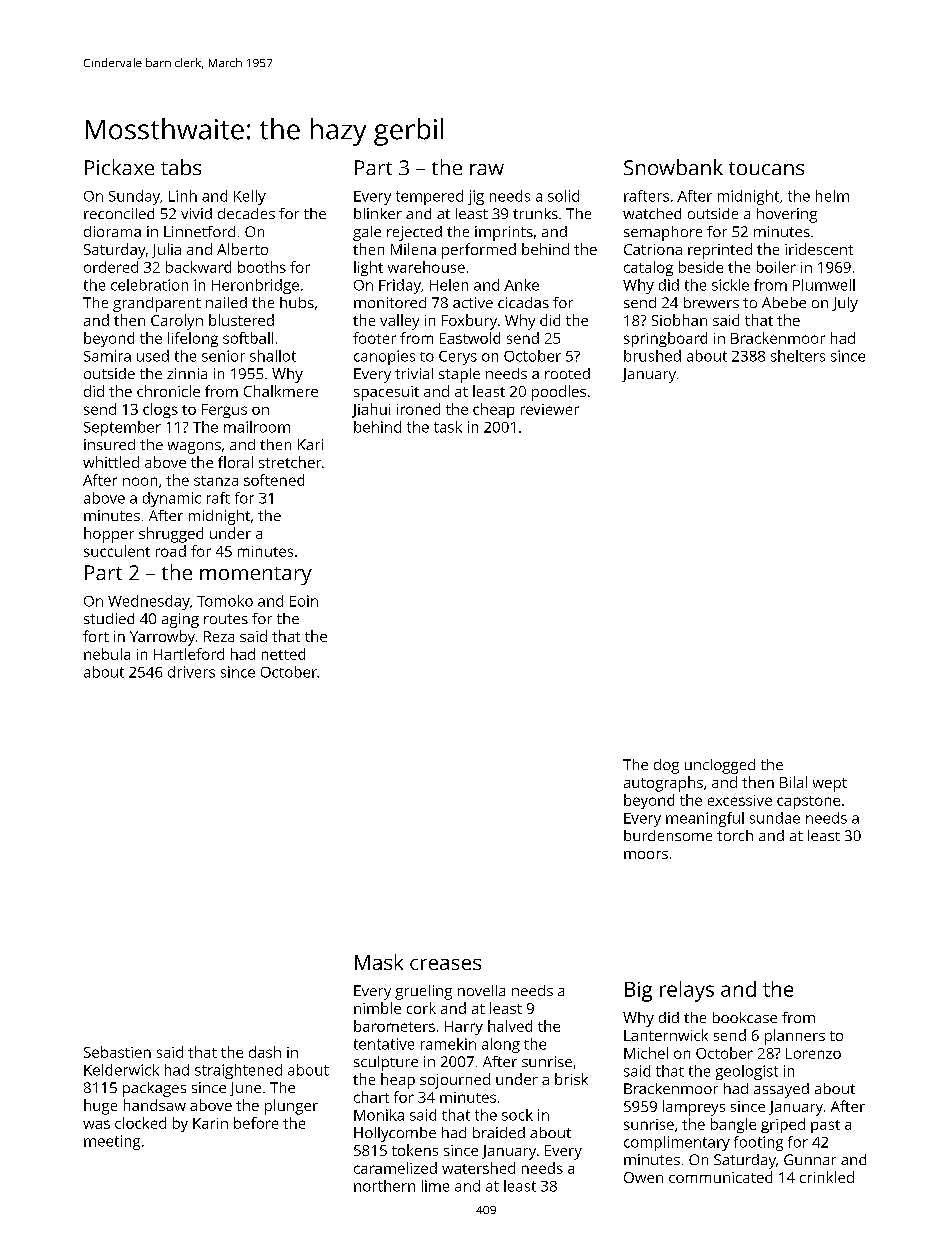  I want to click on tabs, so click(181, 167).
